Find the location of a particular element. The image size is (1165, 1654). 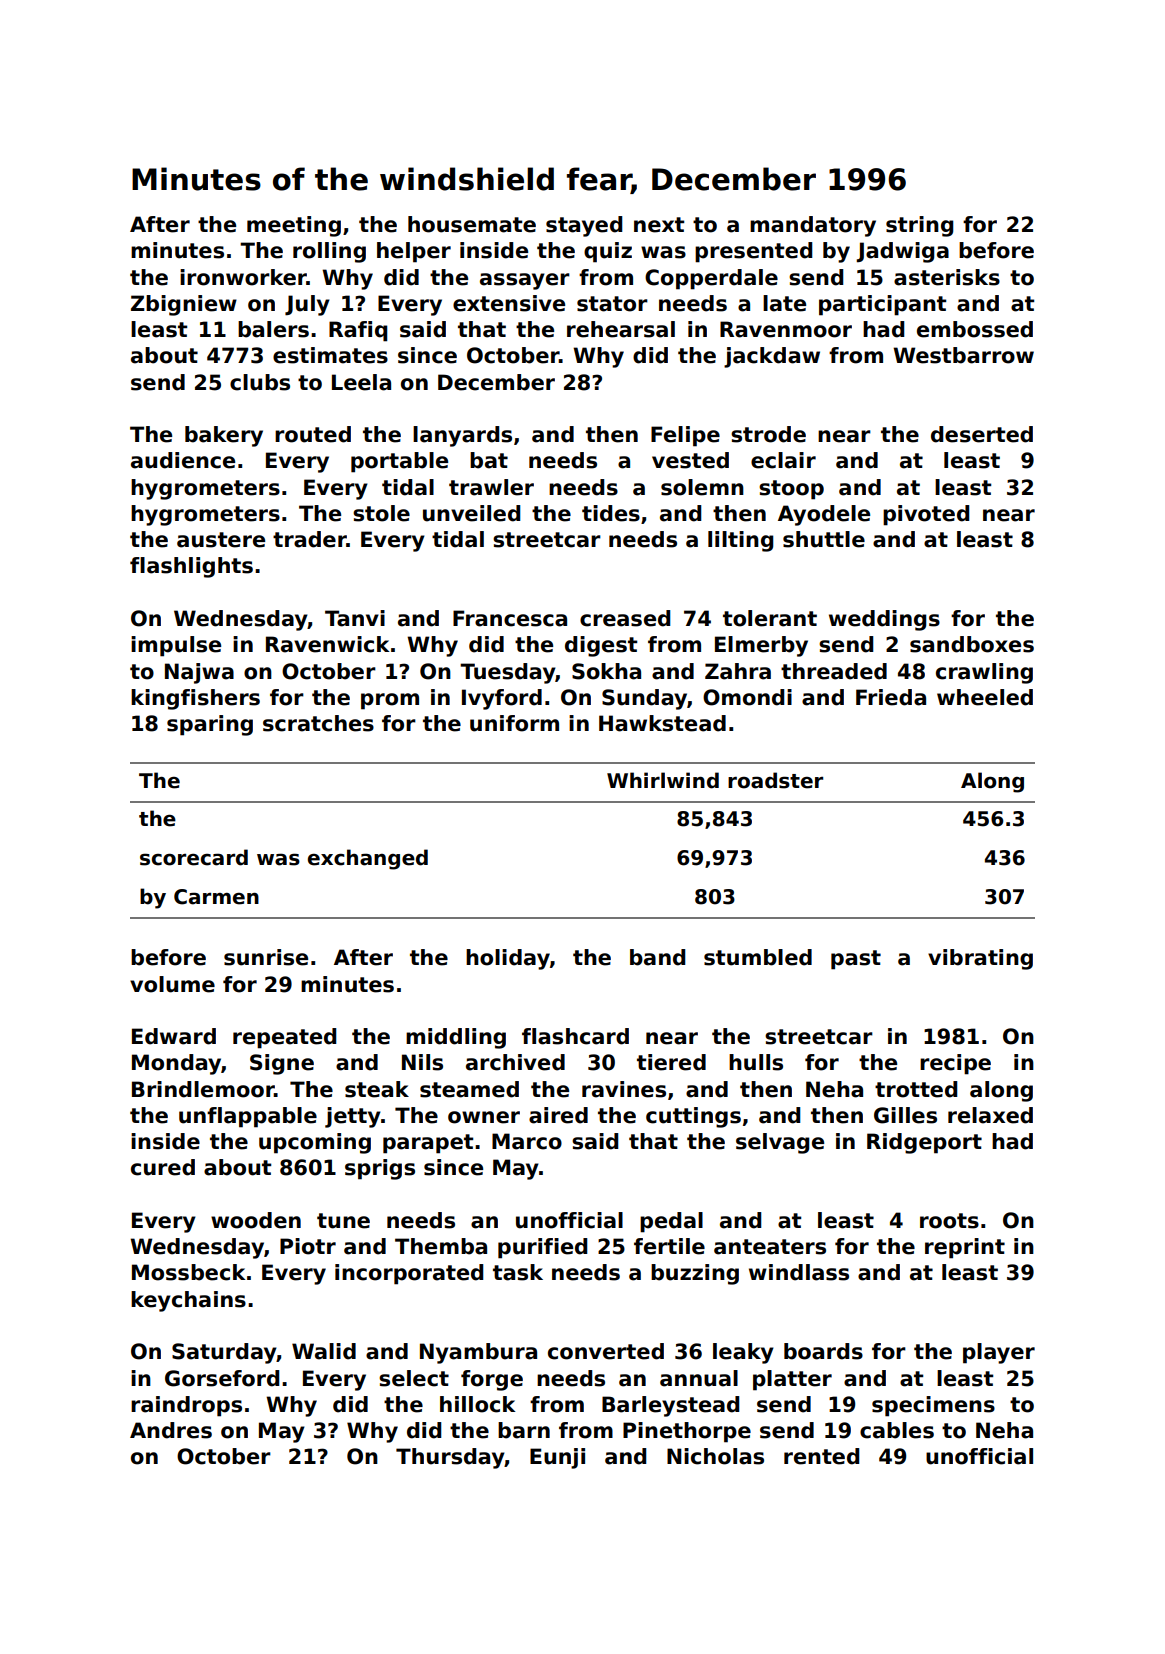

keychains is located at coordinates (188, 1301).
